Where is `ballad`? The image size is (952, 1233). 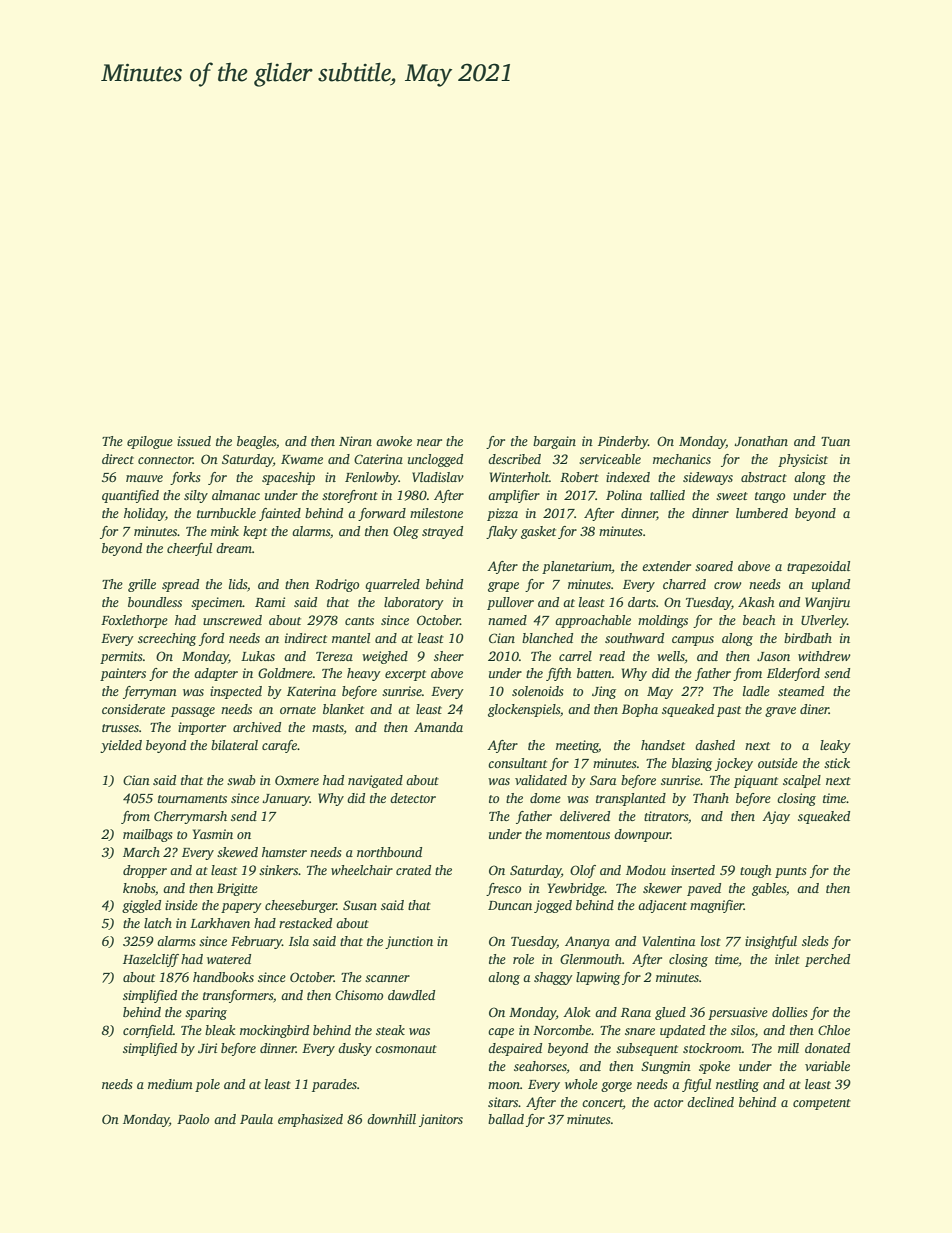
ballad is located at coordinates (506, 1119).
